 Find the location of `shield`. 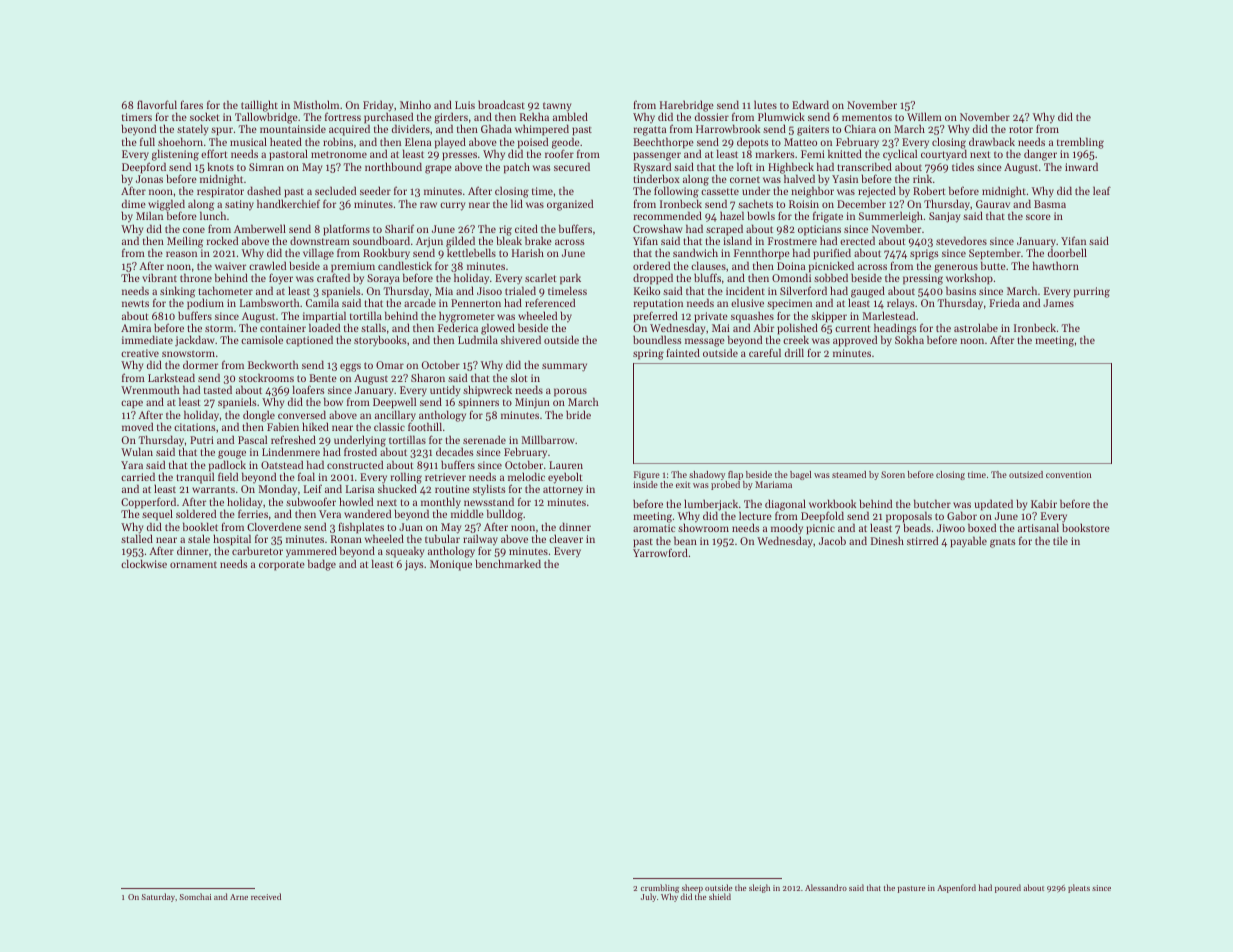

shield is located at coordinates (720, 896).
